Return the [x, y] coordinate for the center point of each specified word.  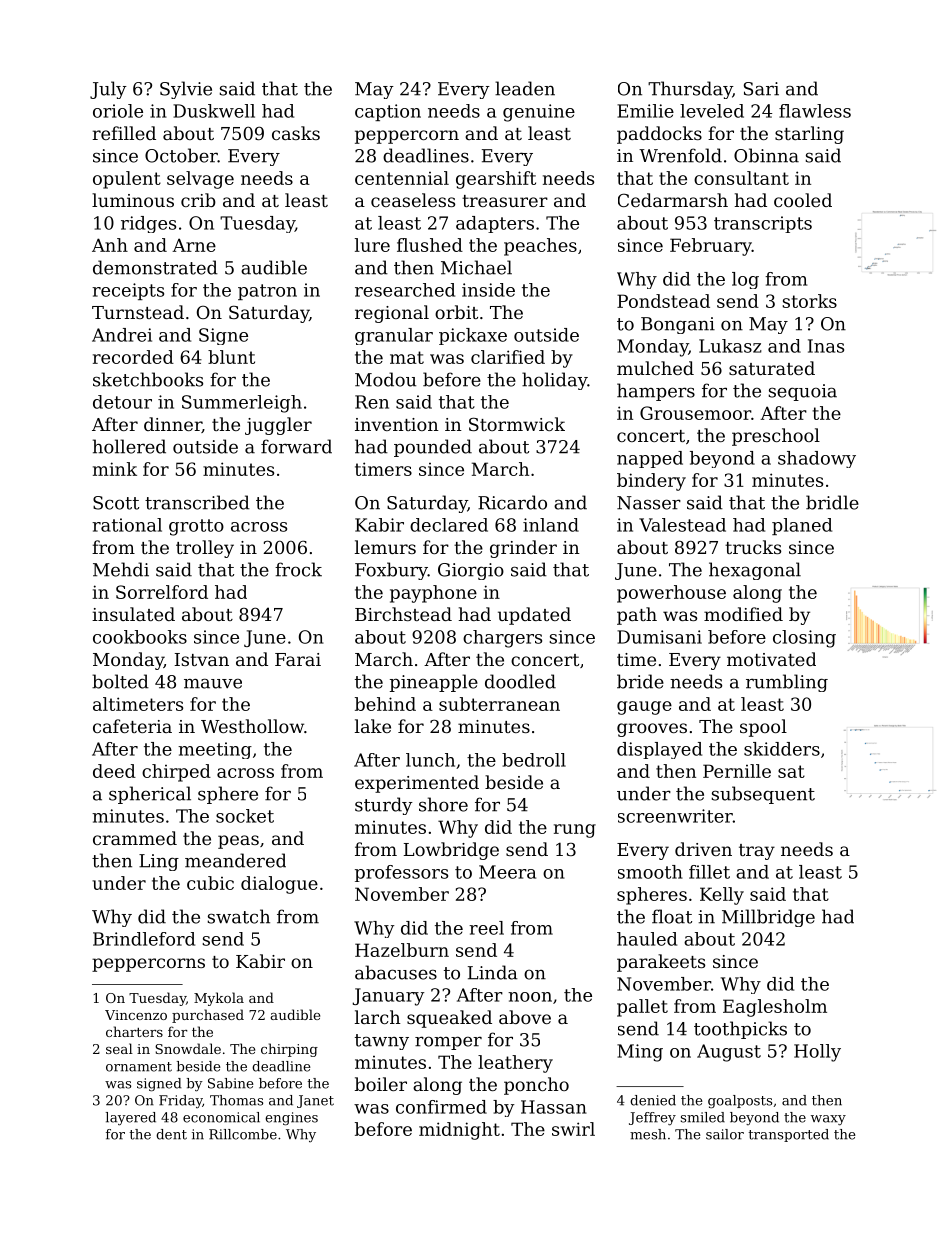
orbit [456, 312]
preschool [776, 437]
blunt [231, 357]
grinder [523, 549]
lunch [430, 760]
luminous [133, 200]
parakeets [661, 963]
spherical [150, 795]
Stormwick [517, 424]
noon [530, 997]
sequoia [802, 392]
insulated [133, 614]
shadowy [817, 459]
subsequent [763, 795]
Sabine [231, 1083]
